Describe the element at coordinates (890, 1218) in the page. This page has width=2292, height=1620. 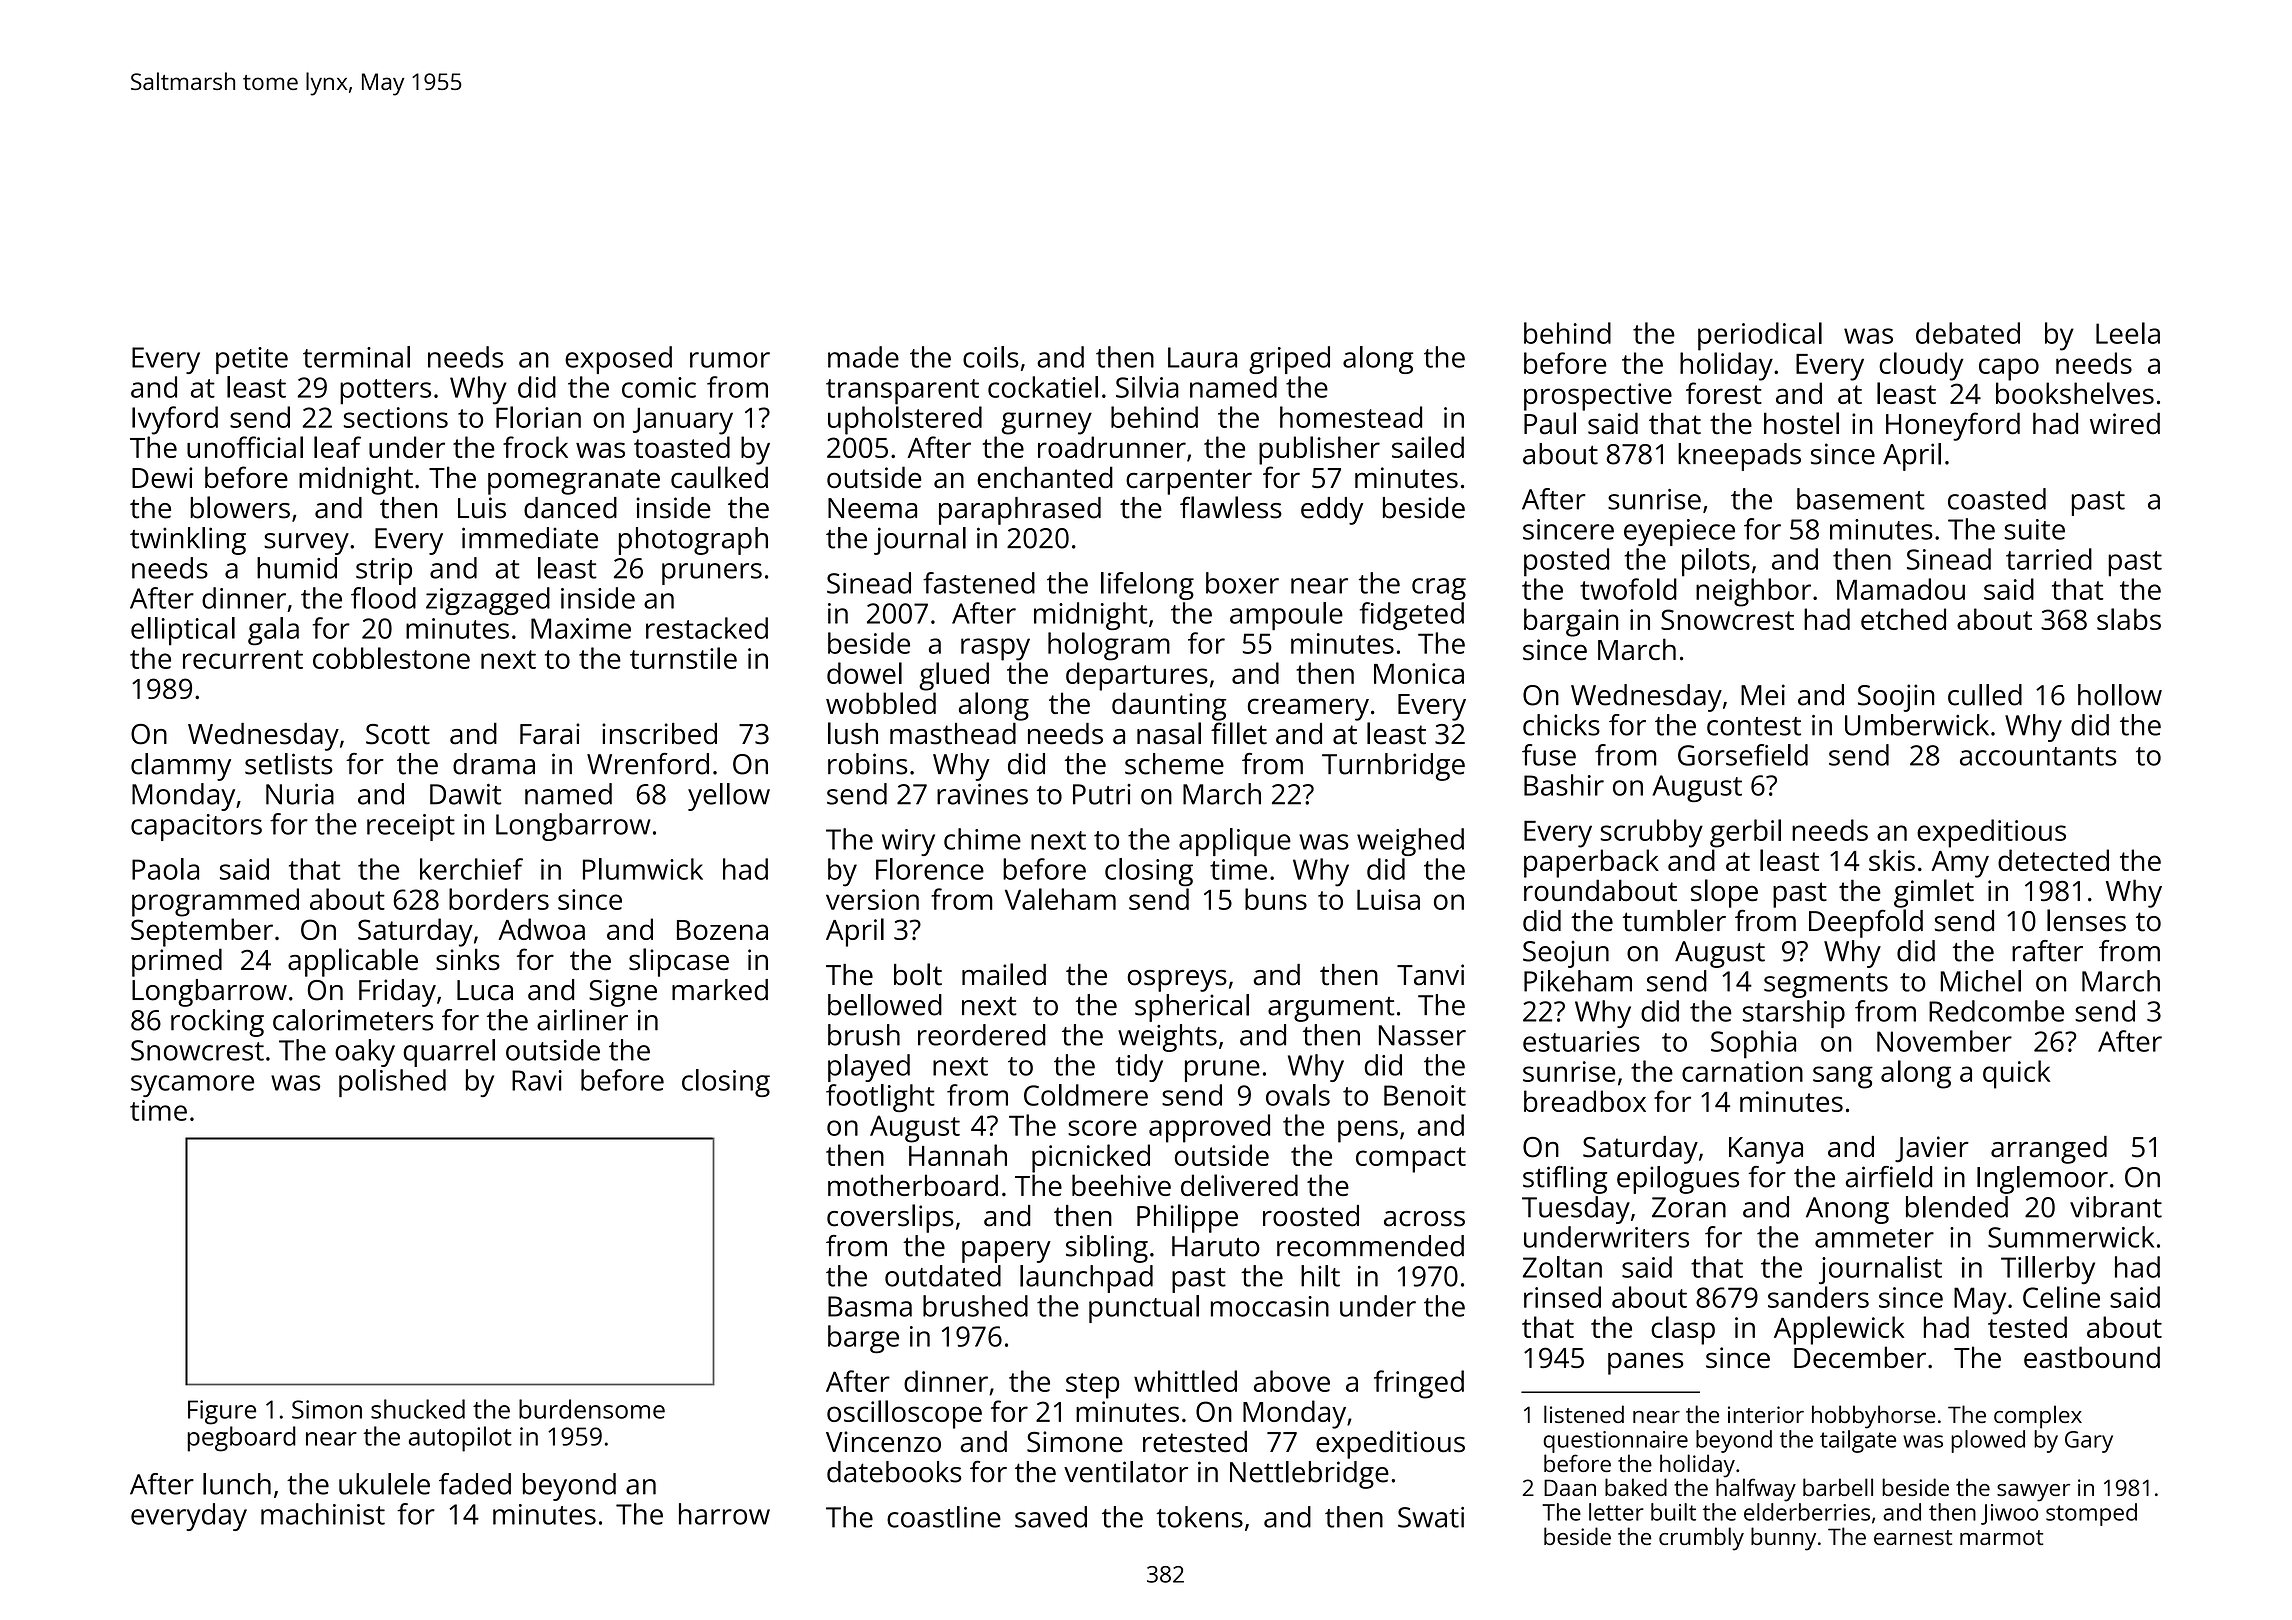
I see `coverslips` at that location.
